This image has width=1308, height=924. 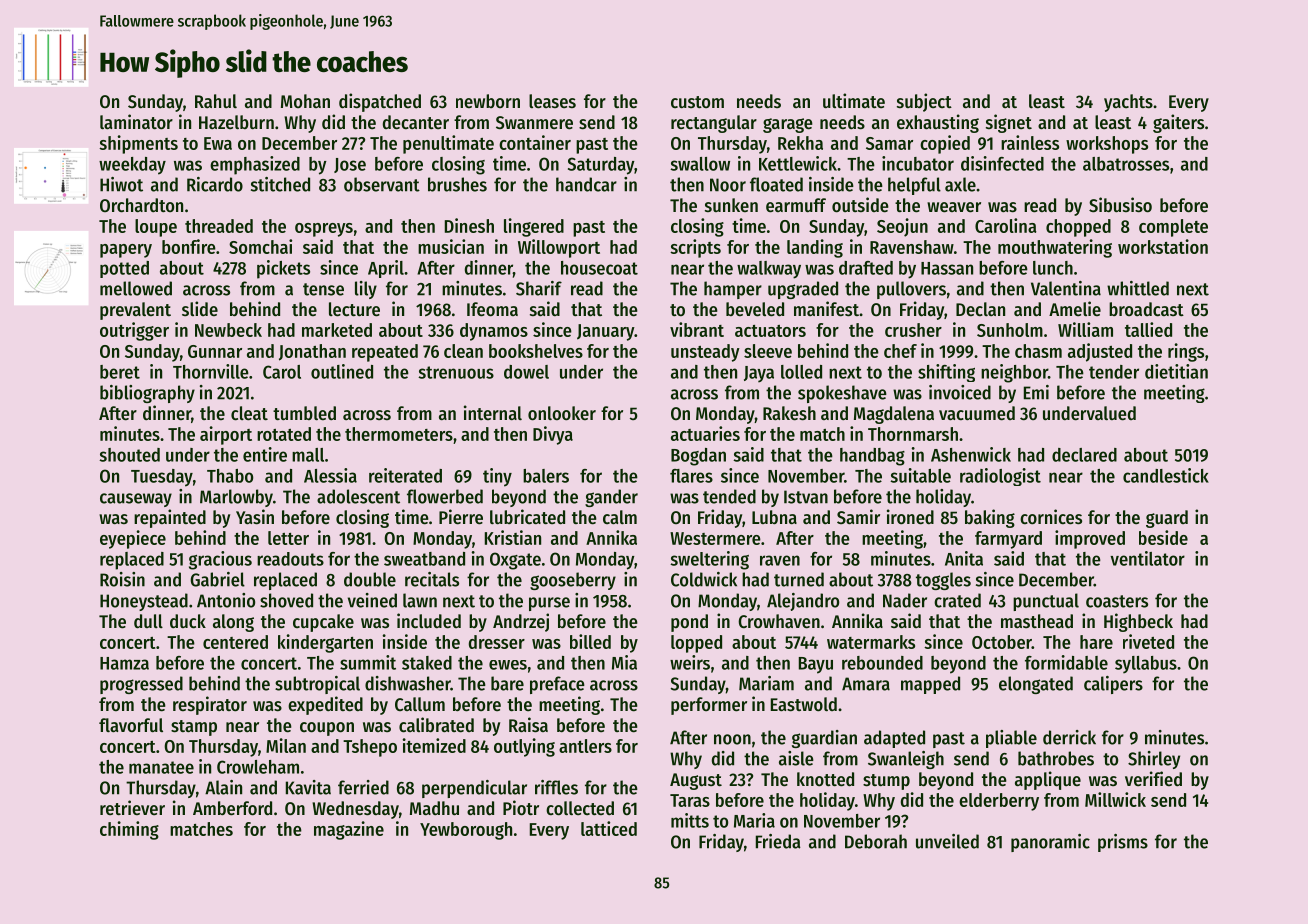 I want to click on Nader, so click(x=905, y=600).
